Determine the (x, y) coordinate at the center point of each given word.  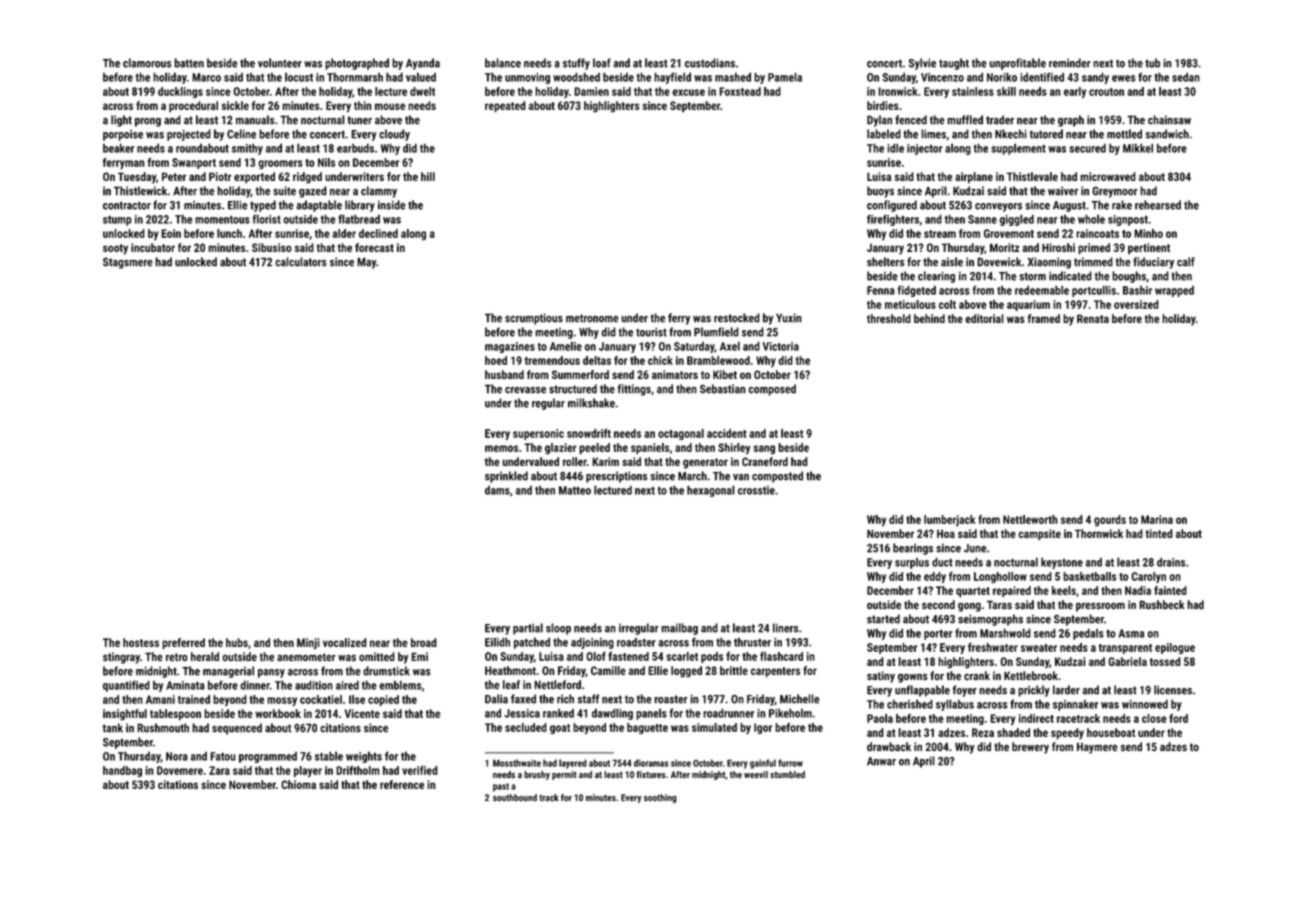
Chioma (298, 784)
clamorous (147, 63)
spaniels (650, 449)
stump (117, 220)
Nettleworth (1030, 519)
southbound (515, 797)
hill (428, 176)
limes (933, 134)
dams (497, 490)
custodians (710, 63)
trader (1000, 120)
